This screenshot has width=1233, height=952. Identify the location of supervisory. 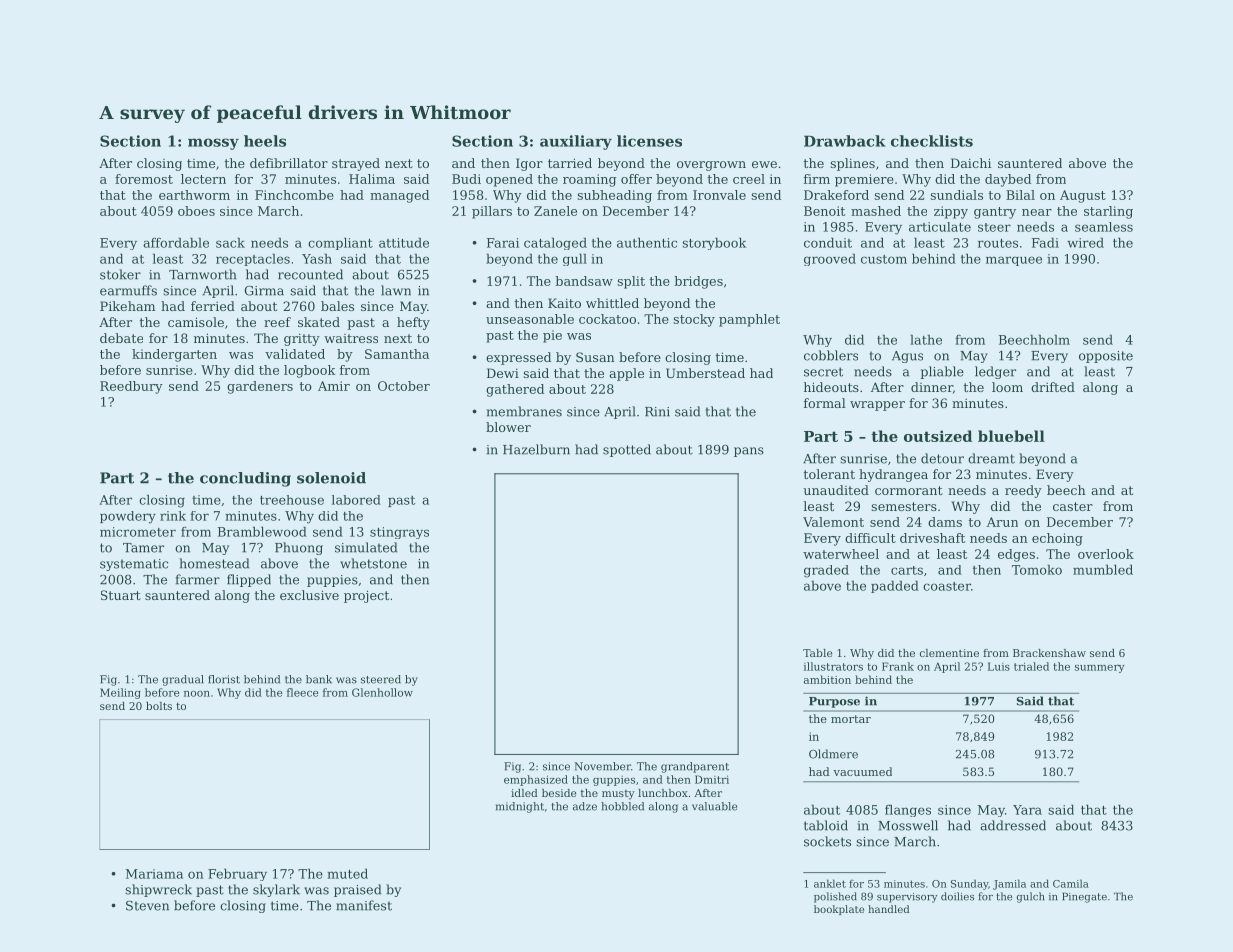
(907, 898).
